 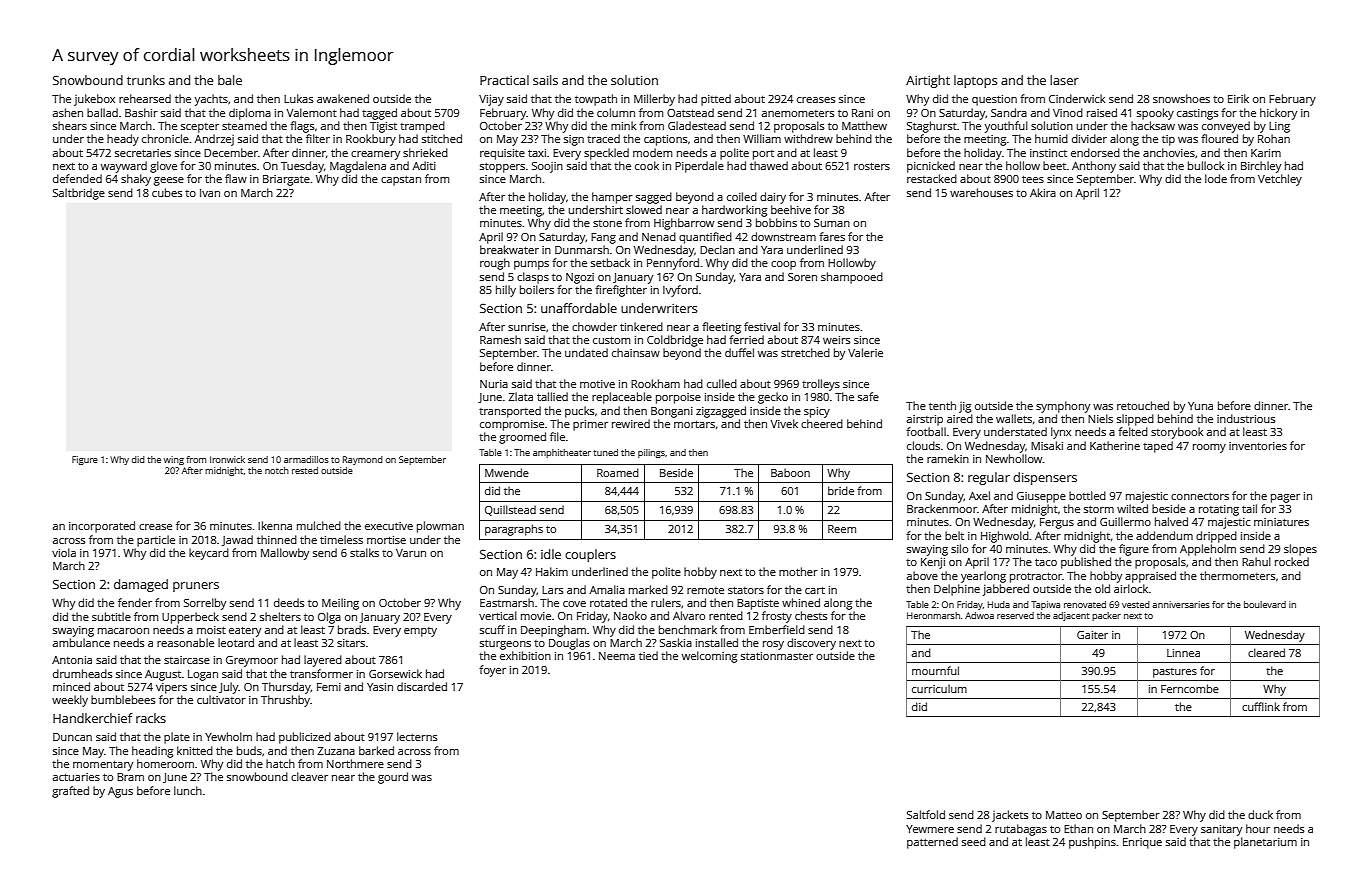 What do you see at coordinates (1265, 843) in the document?
I see `planetarium` at bounding box center [1265, 843].
